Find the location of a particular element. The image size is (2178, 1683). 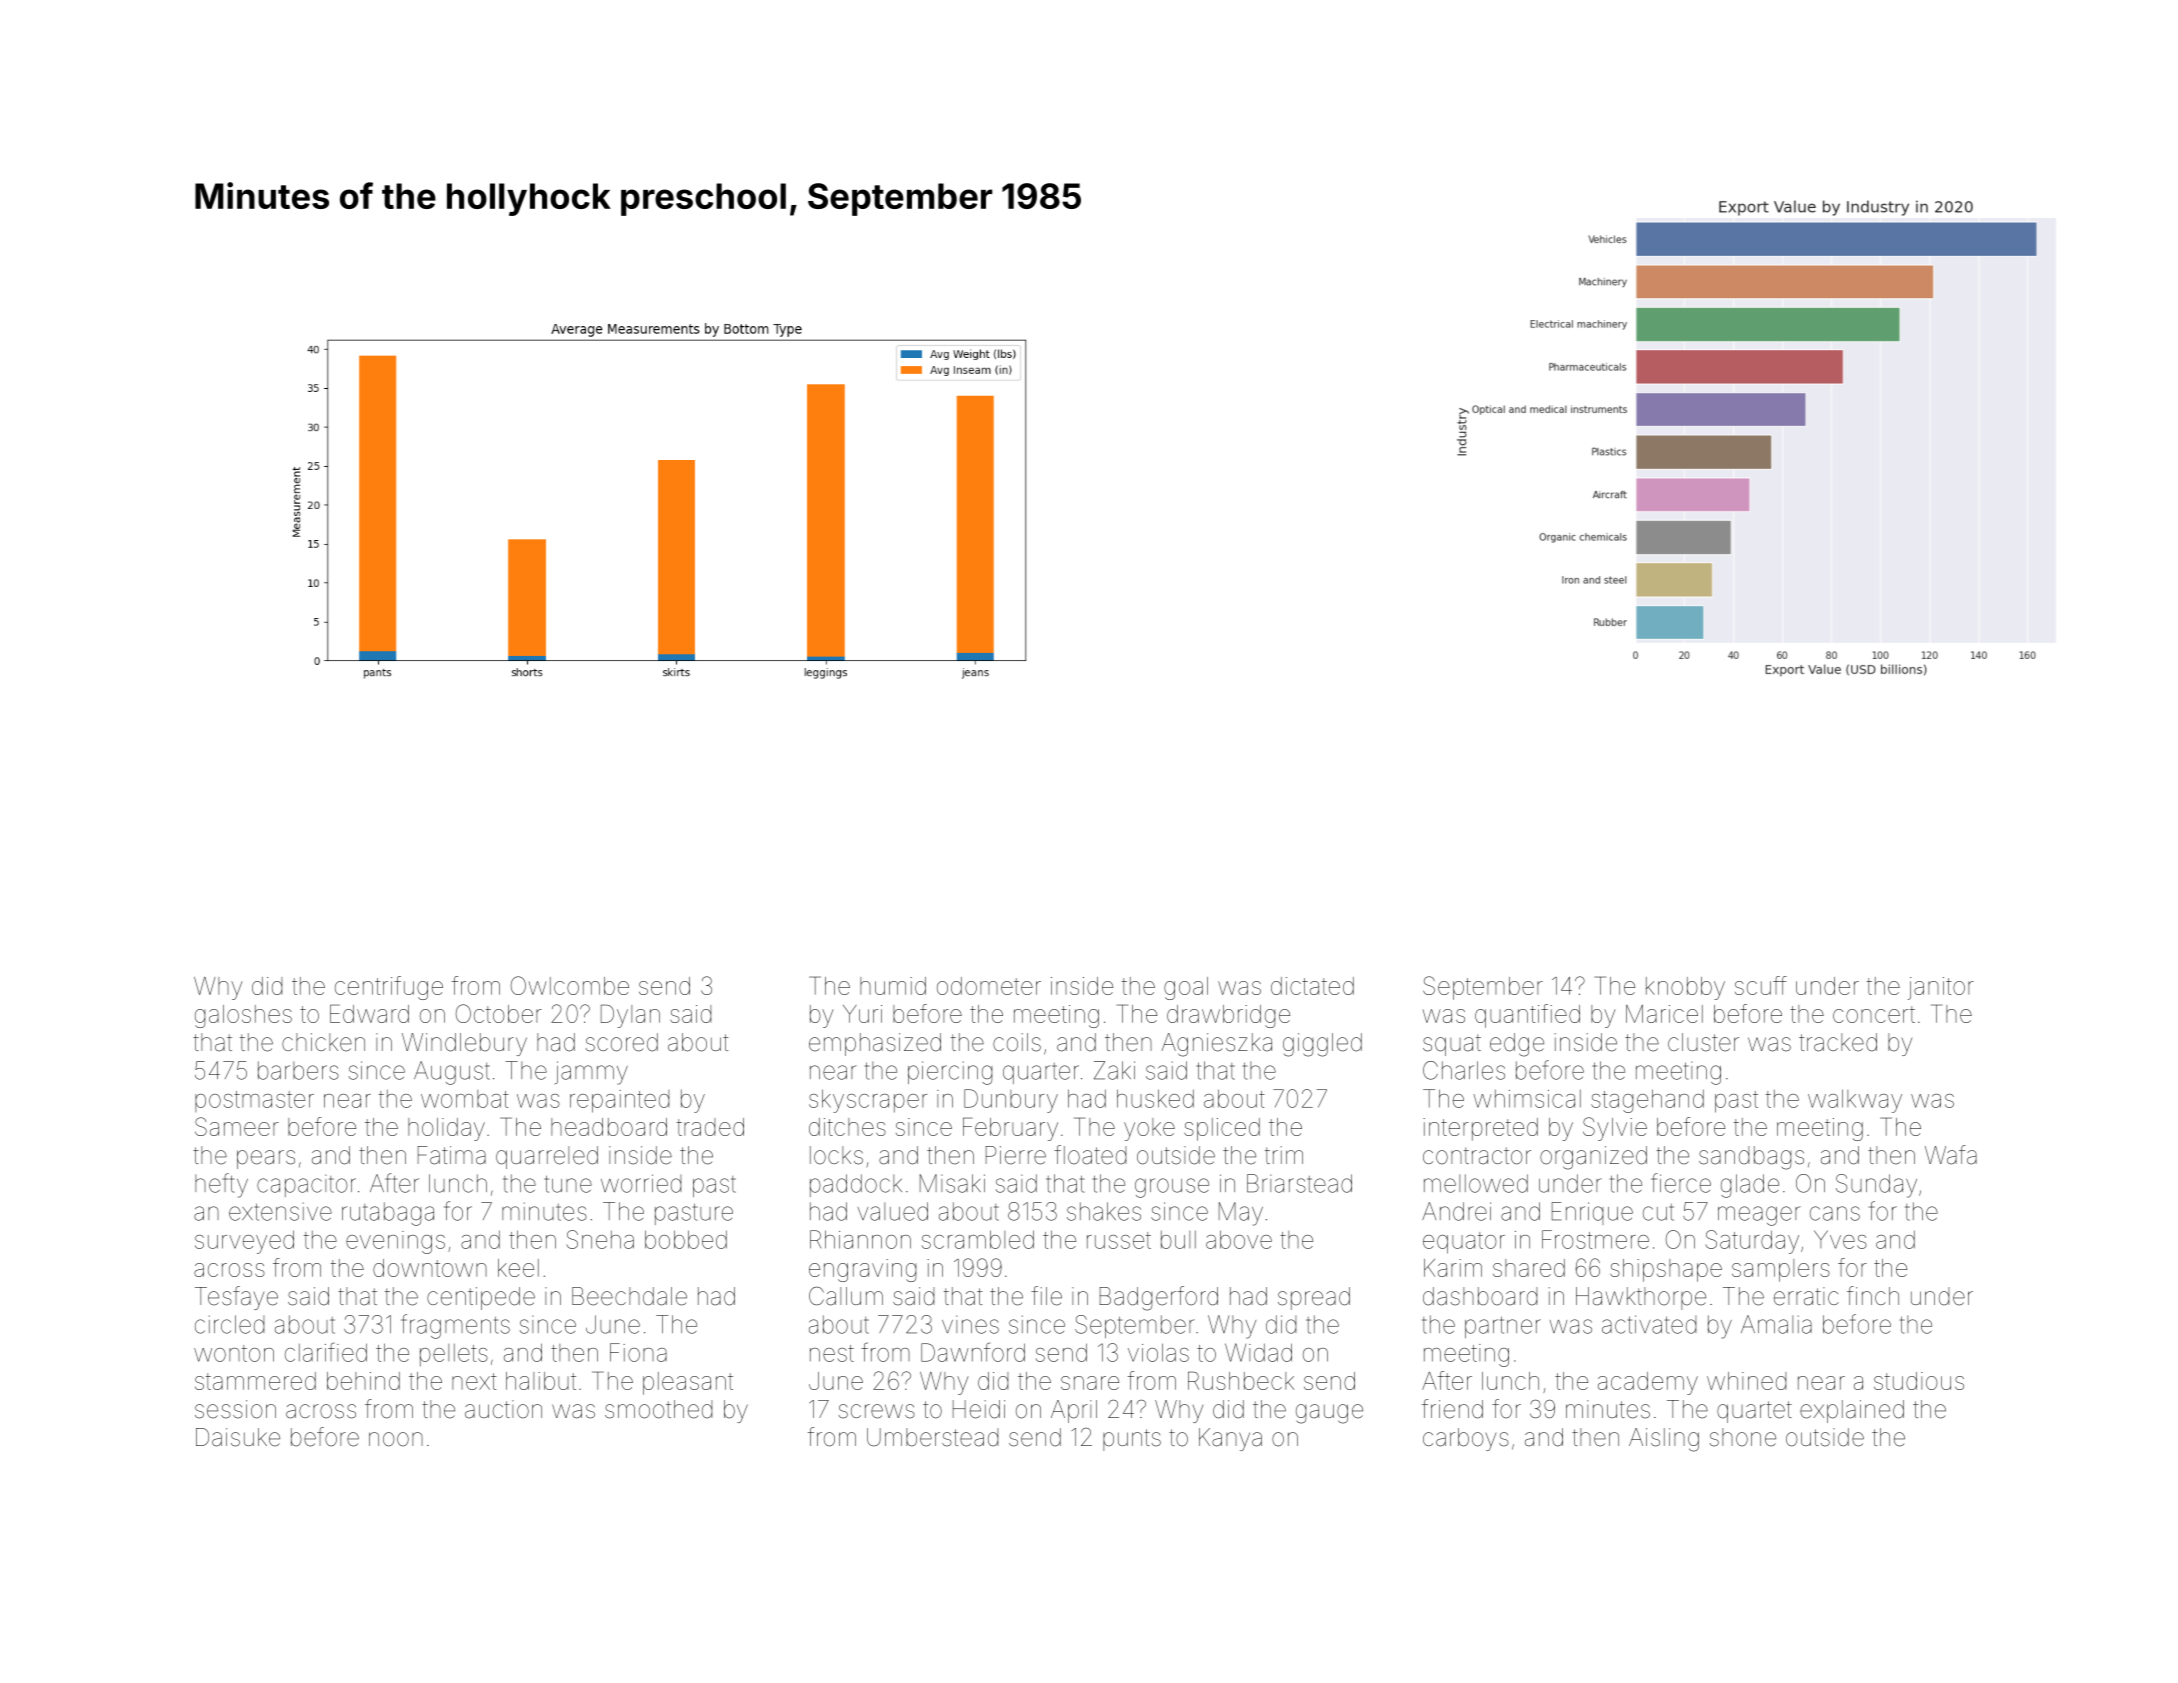

humid is located at coordinates (893, 986).
